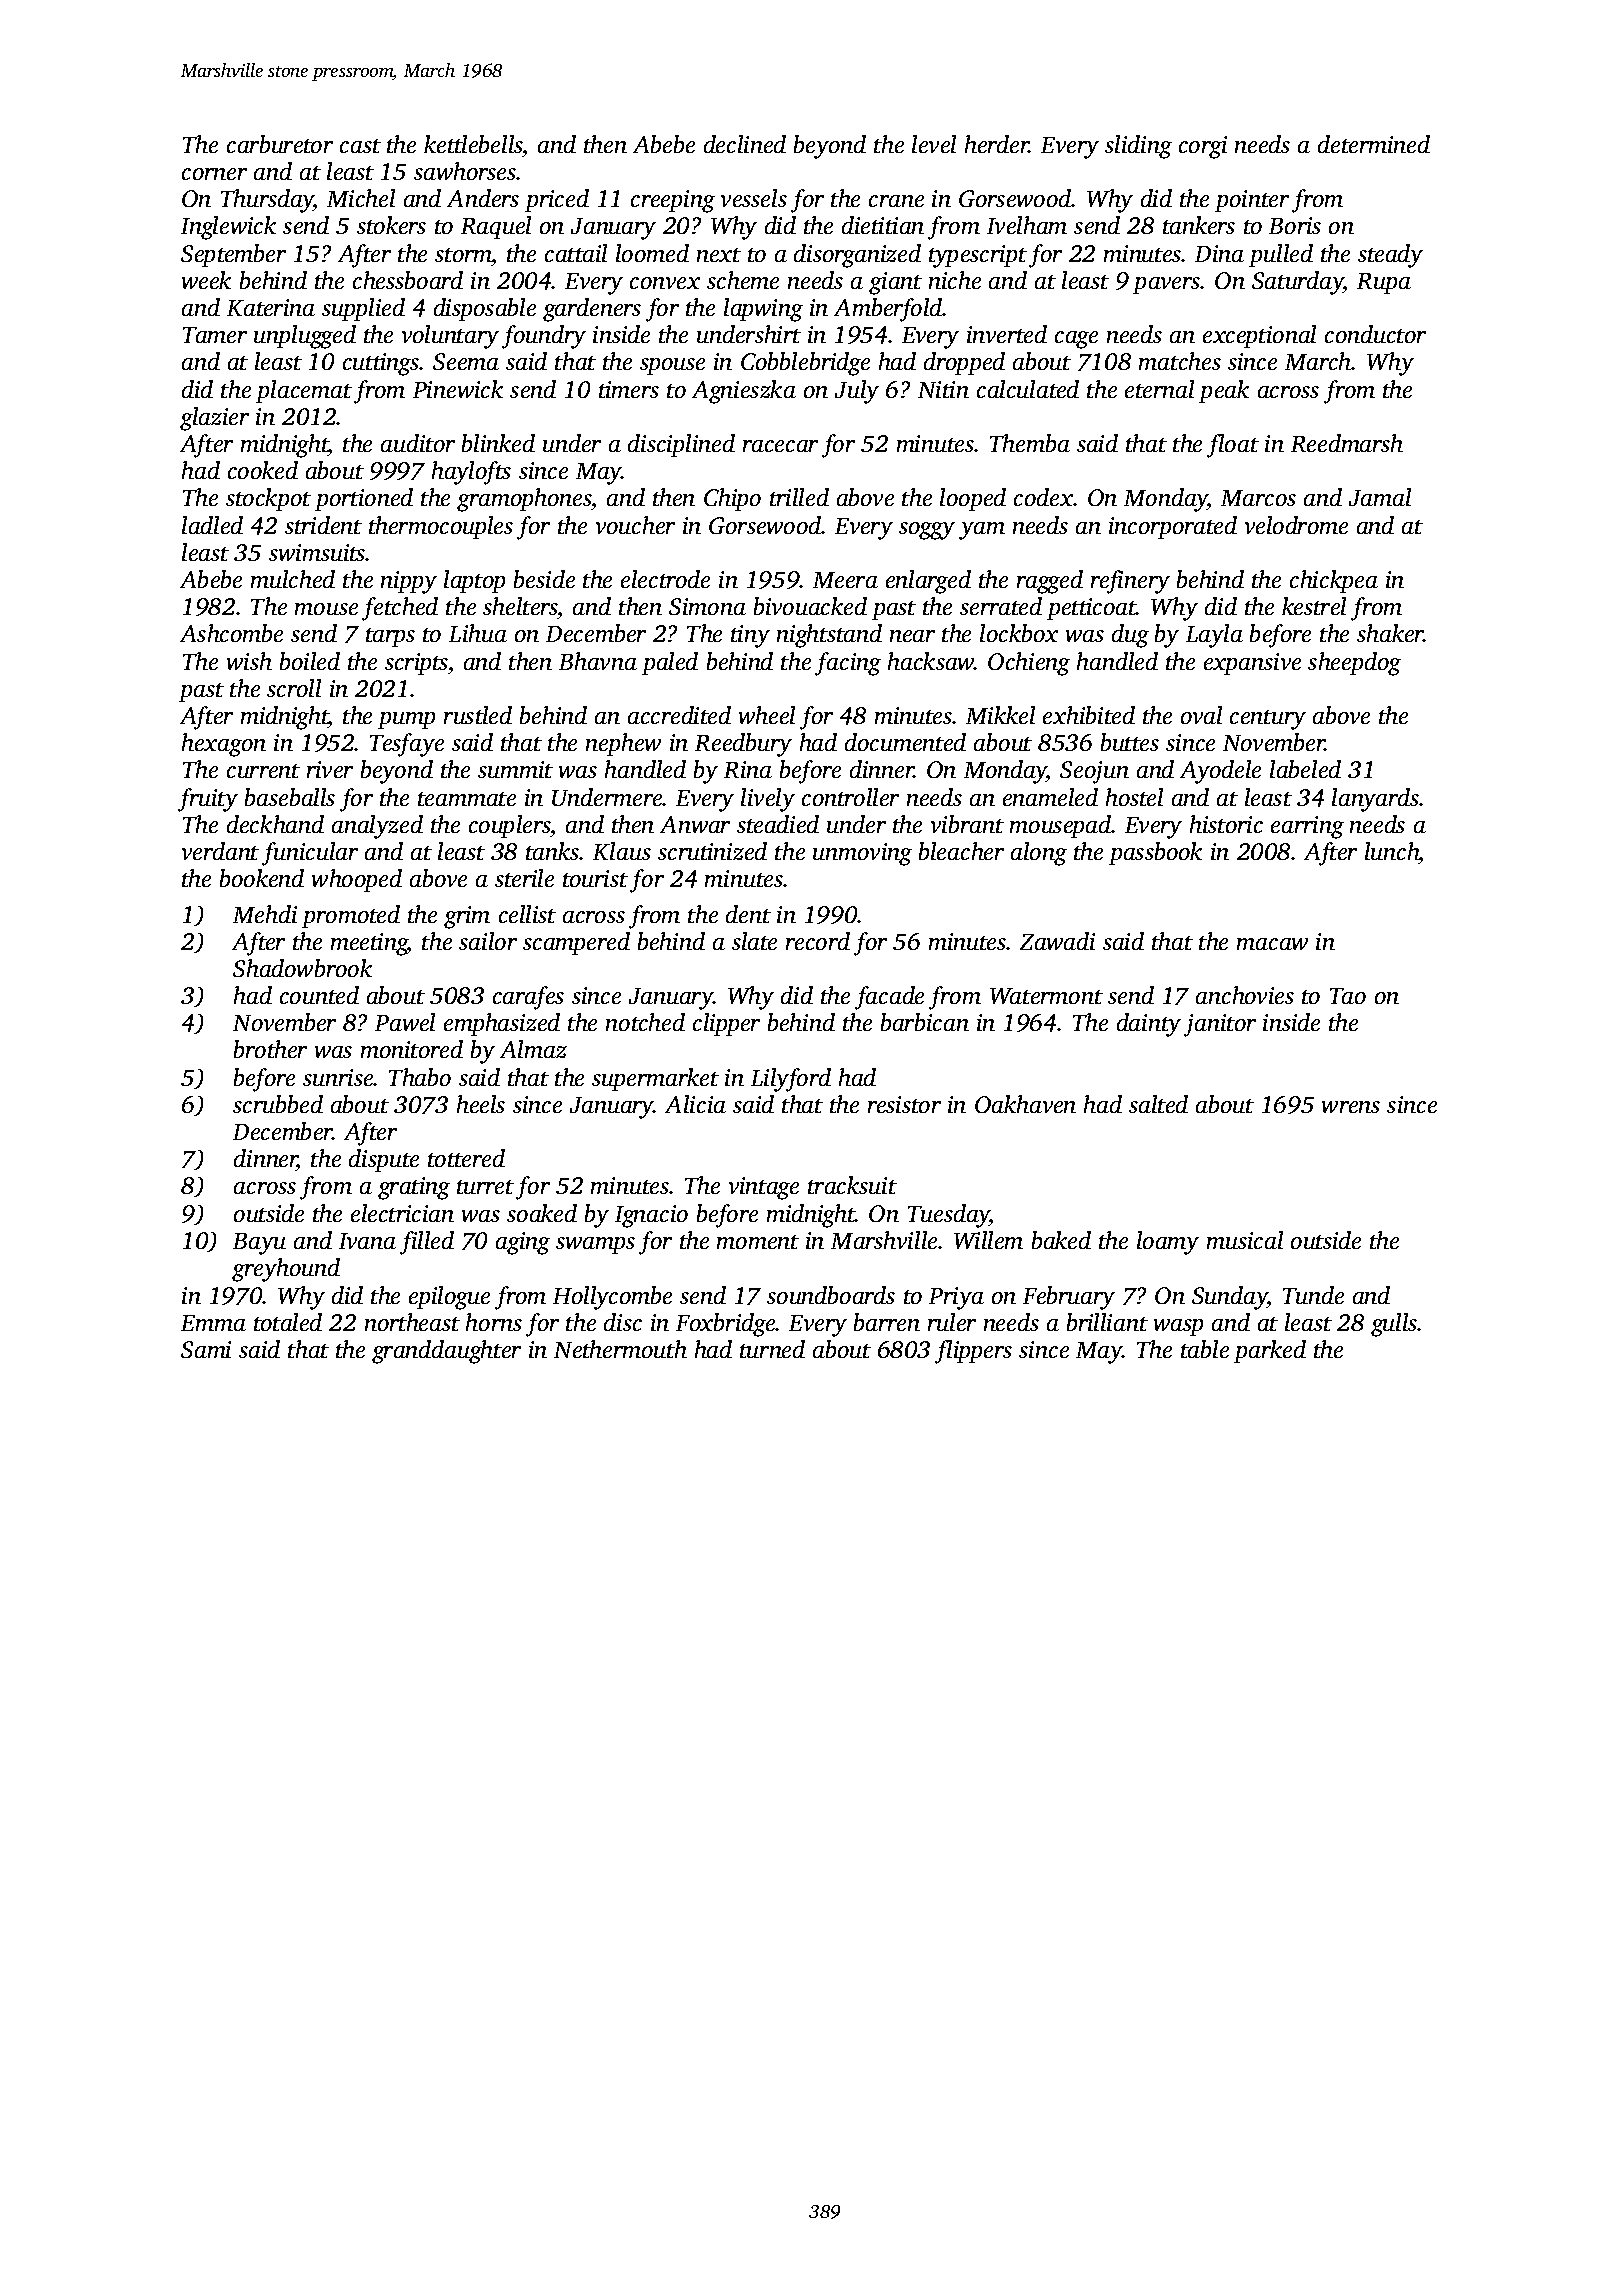  Describe the element at coordinates (446, 1352) in the screenshot. I see `granddaughter` at that location.
